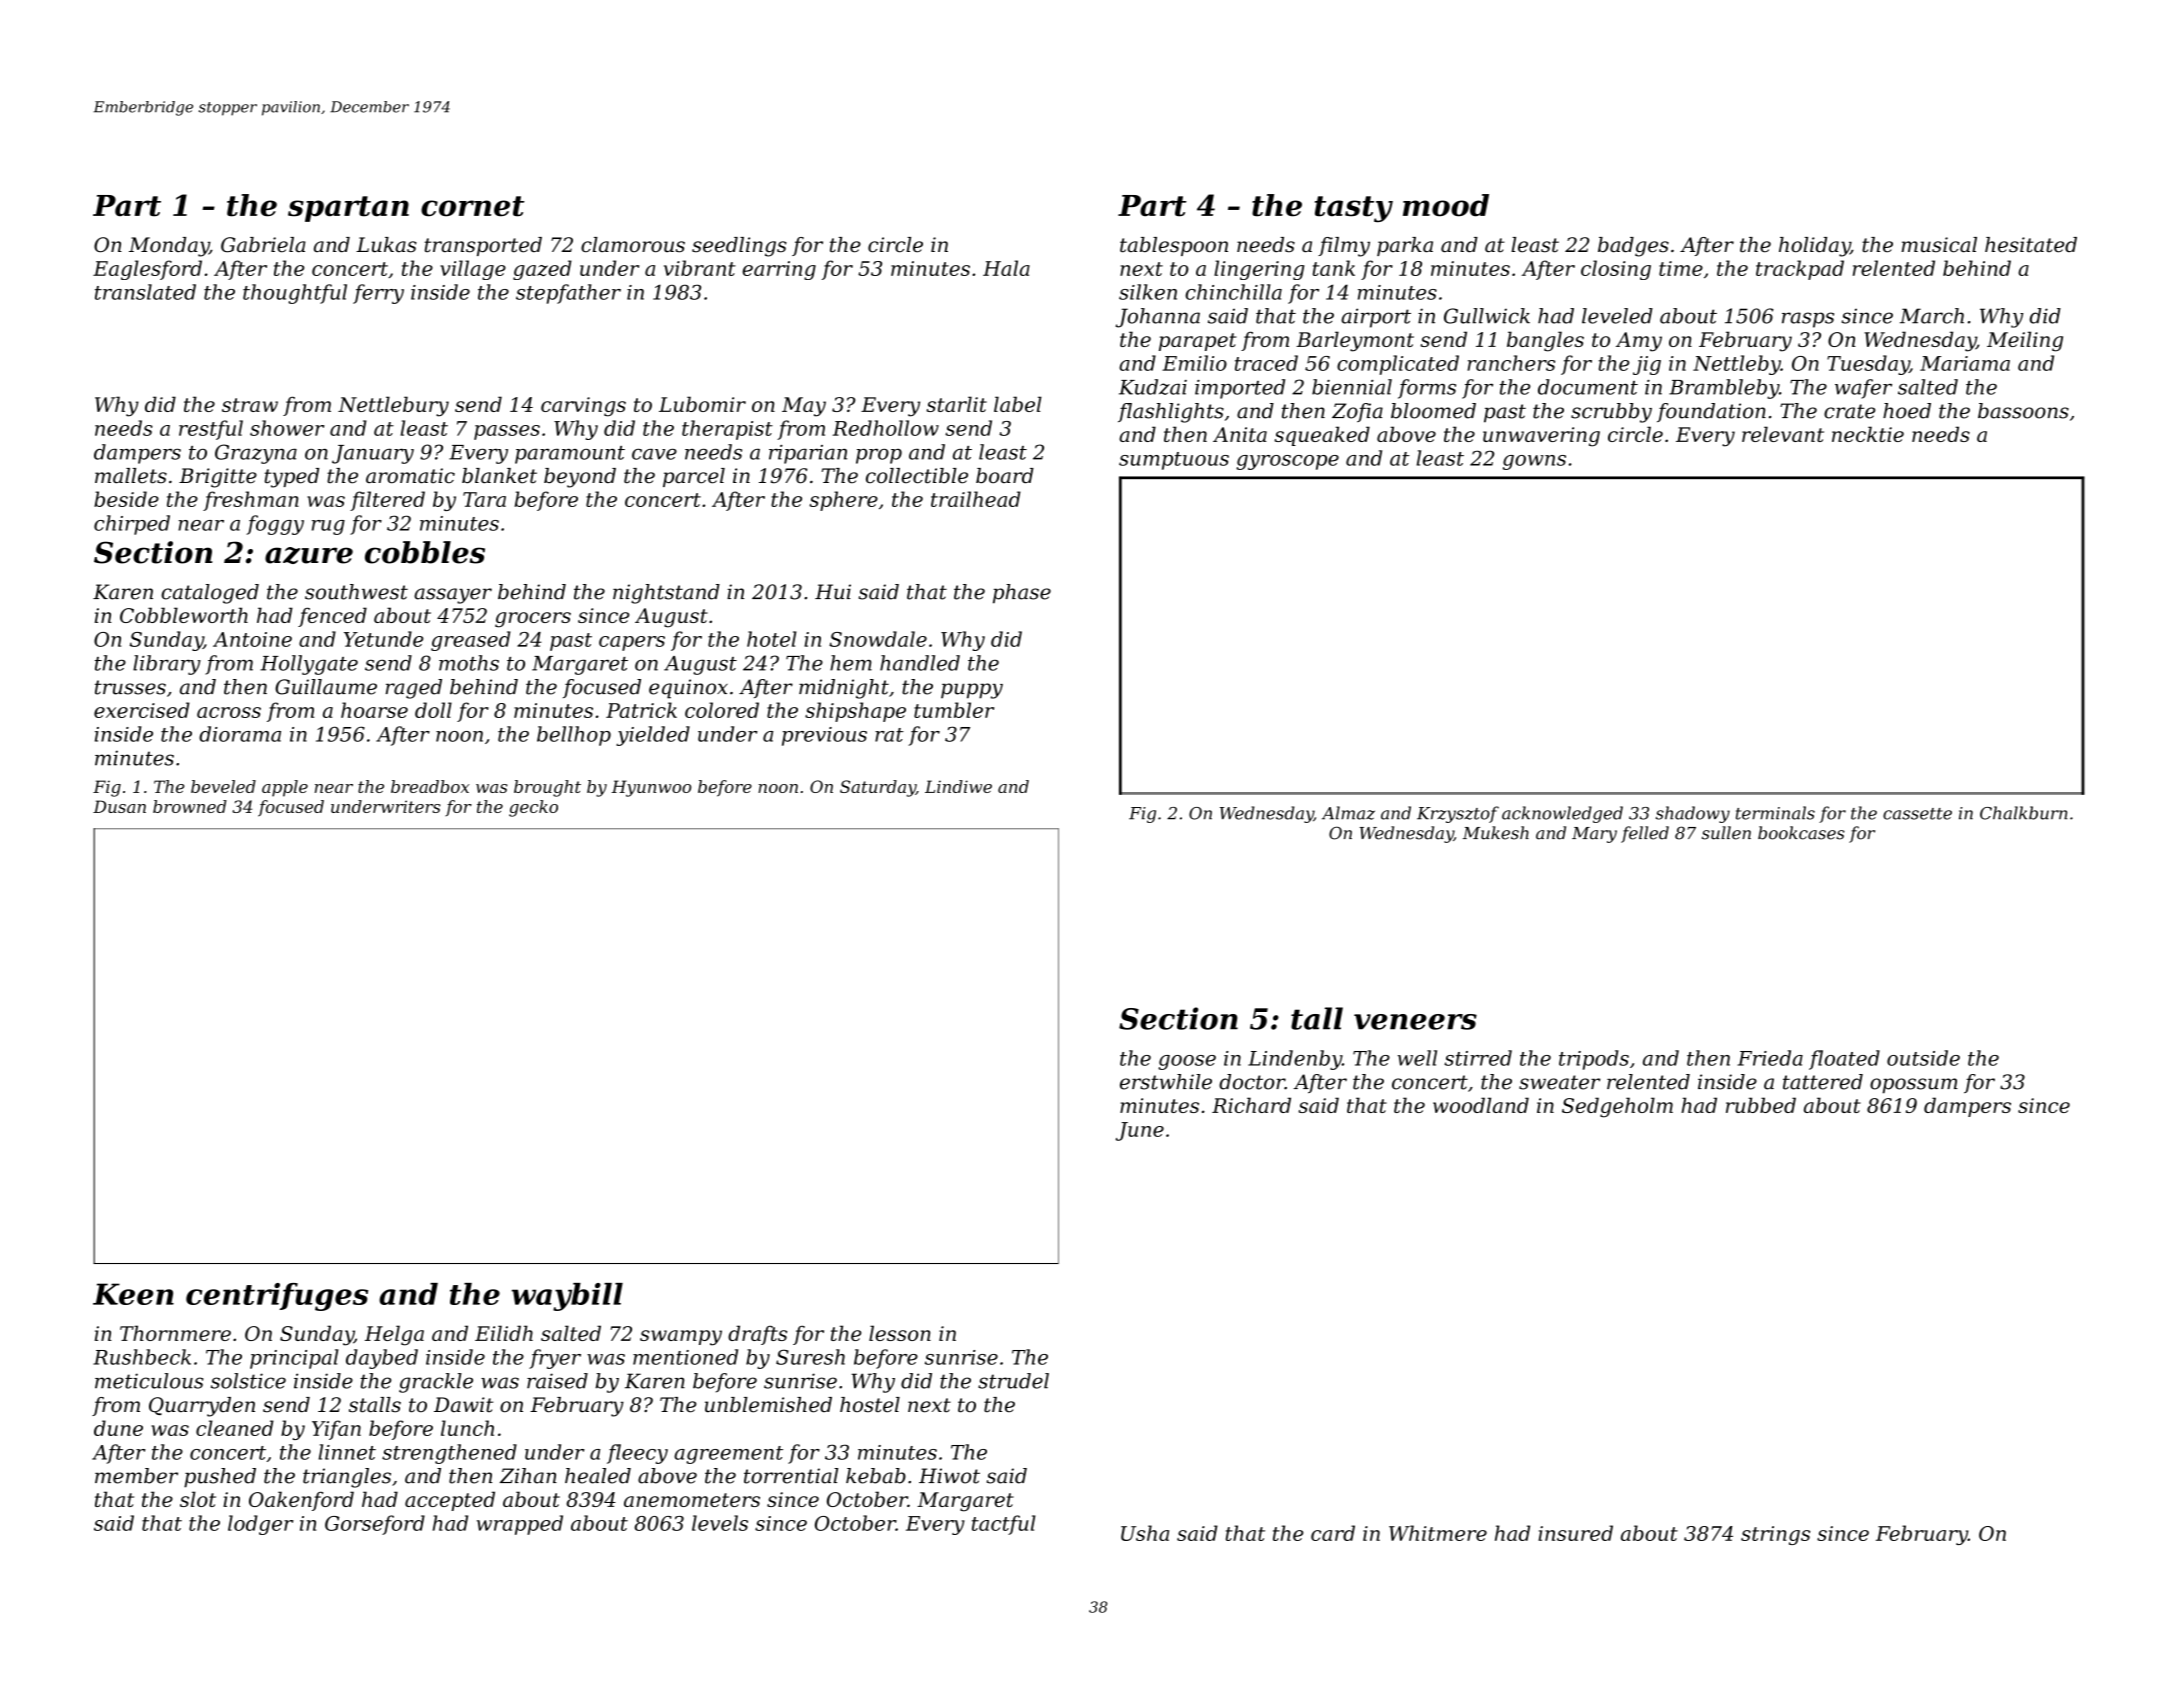 This page has width=2178, height=1683. Describe the element at coordinates (598, 1476) in the page. I see `healed` at that location.
